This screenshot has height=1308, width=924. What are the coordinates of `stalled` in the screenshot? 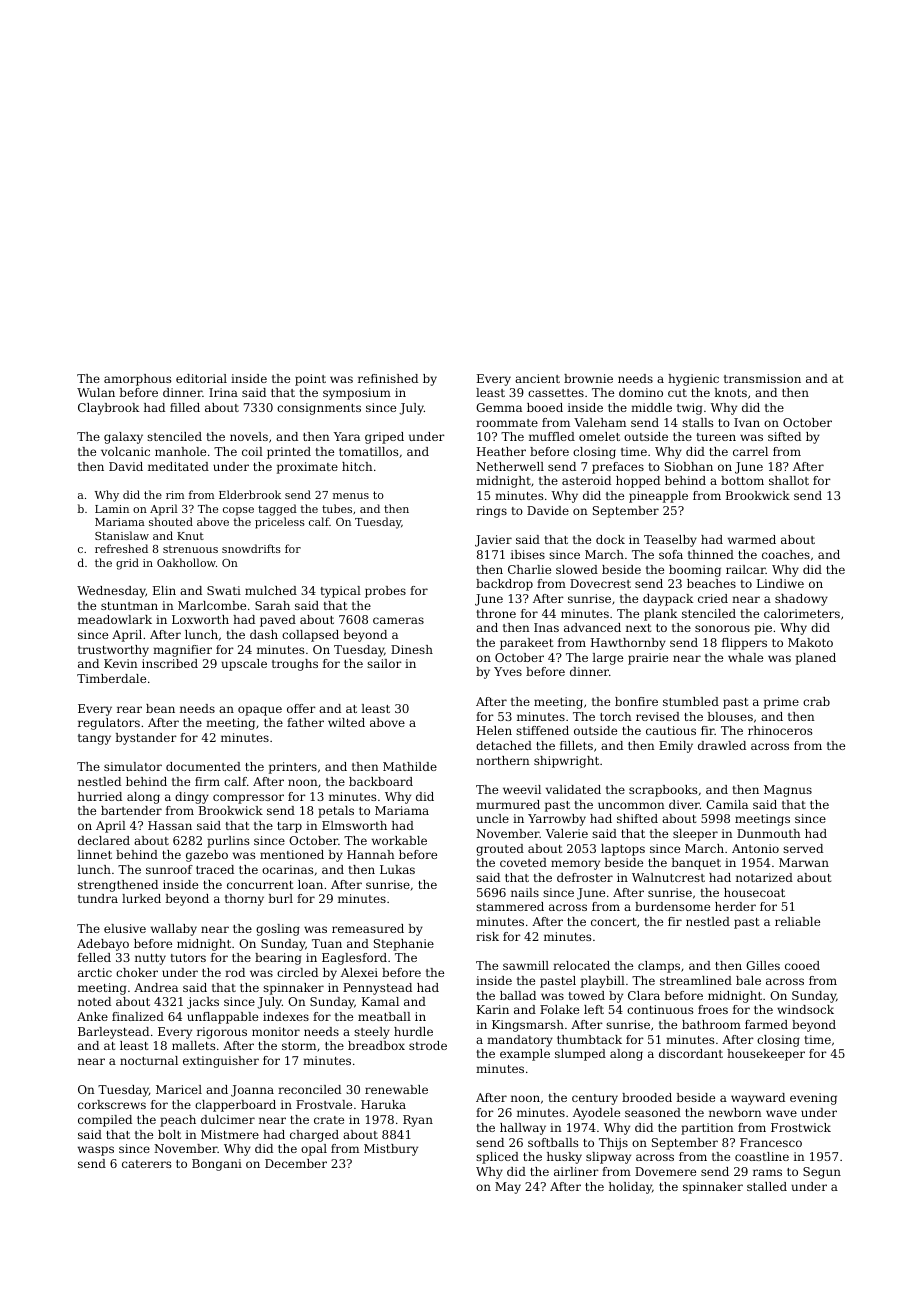 It's located at (767, 1186).
